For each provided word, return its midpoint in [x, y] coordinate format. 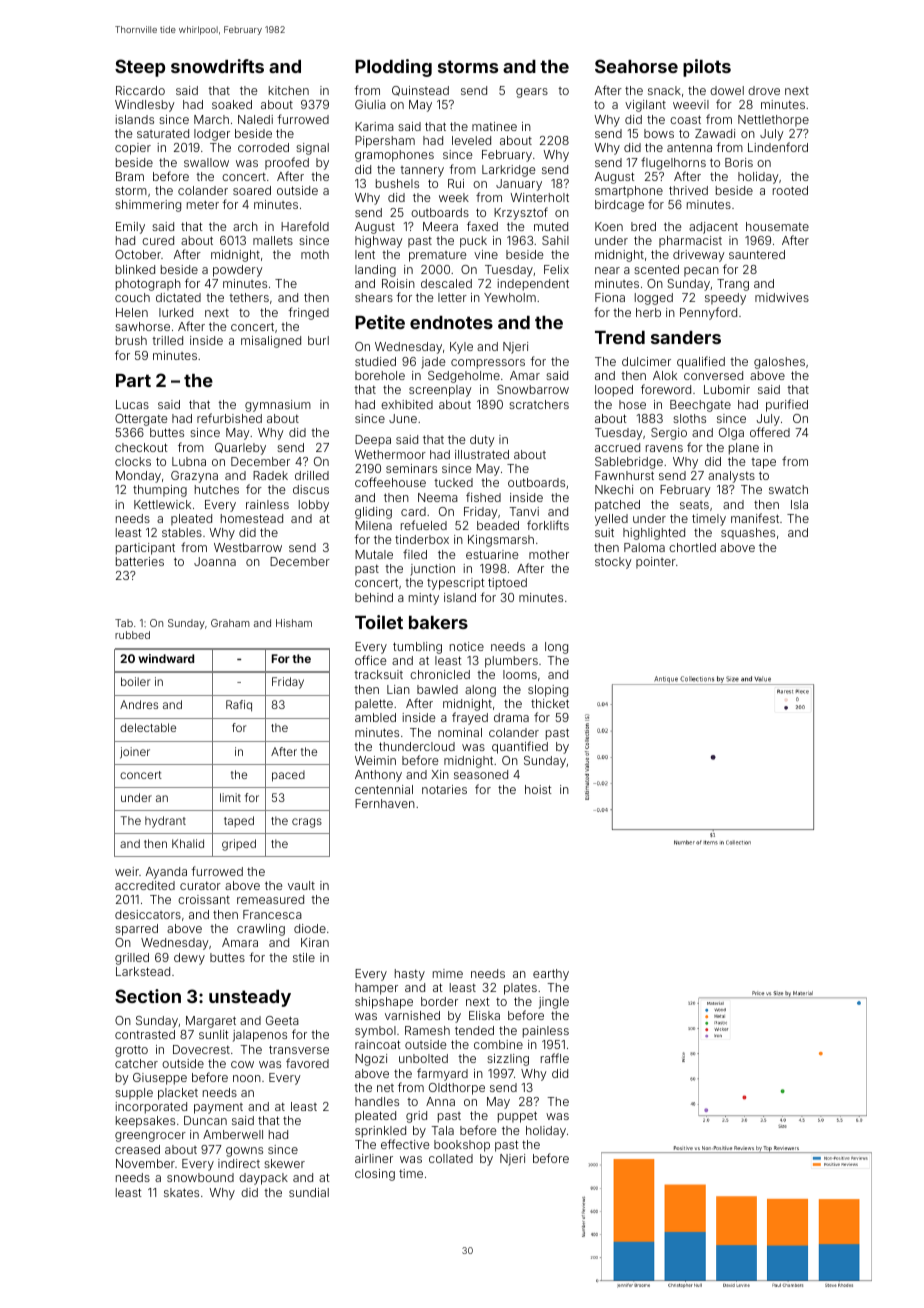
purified [787, 405]
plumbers [511, 662]
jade [433, 363]
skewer [284, 1163]
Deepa [373, 441]
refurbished [229, 418]
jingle [554, 1003]
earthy [551, 975]
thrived [688, 190]
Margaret [211, 1022]
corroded [263, 147]
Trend [620, 337]
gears [532, 93]
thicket [550, 703]
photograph [148, 285]
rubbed [132, 635]
